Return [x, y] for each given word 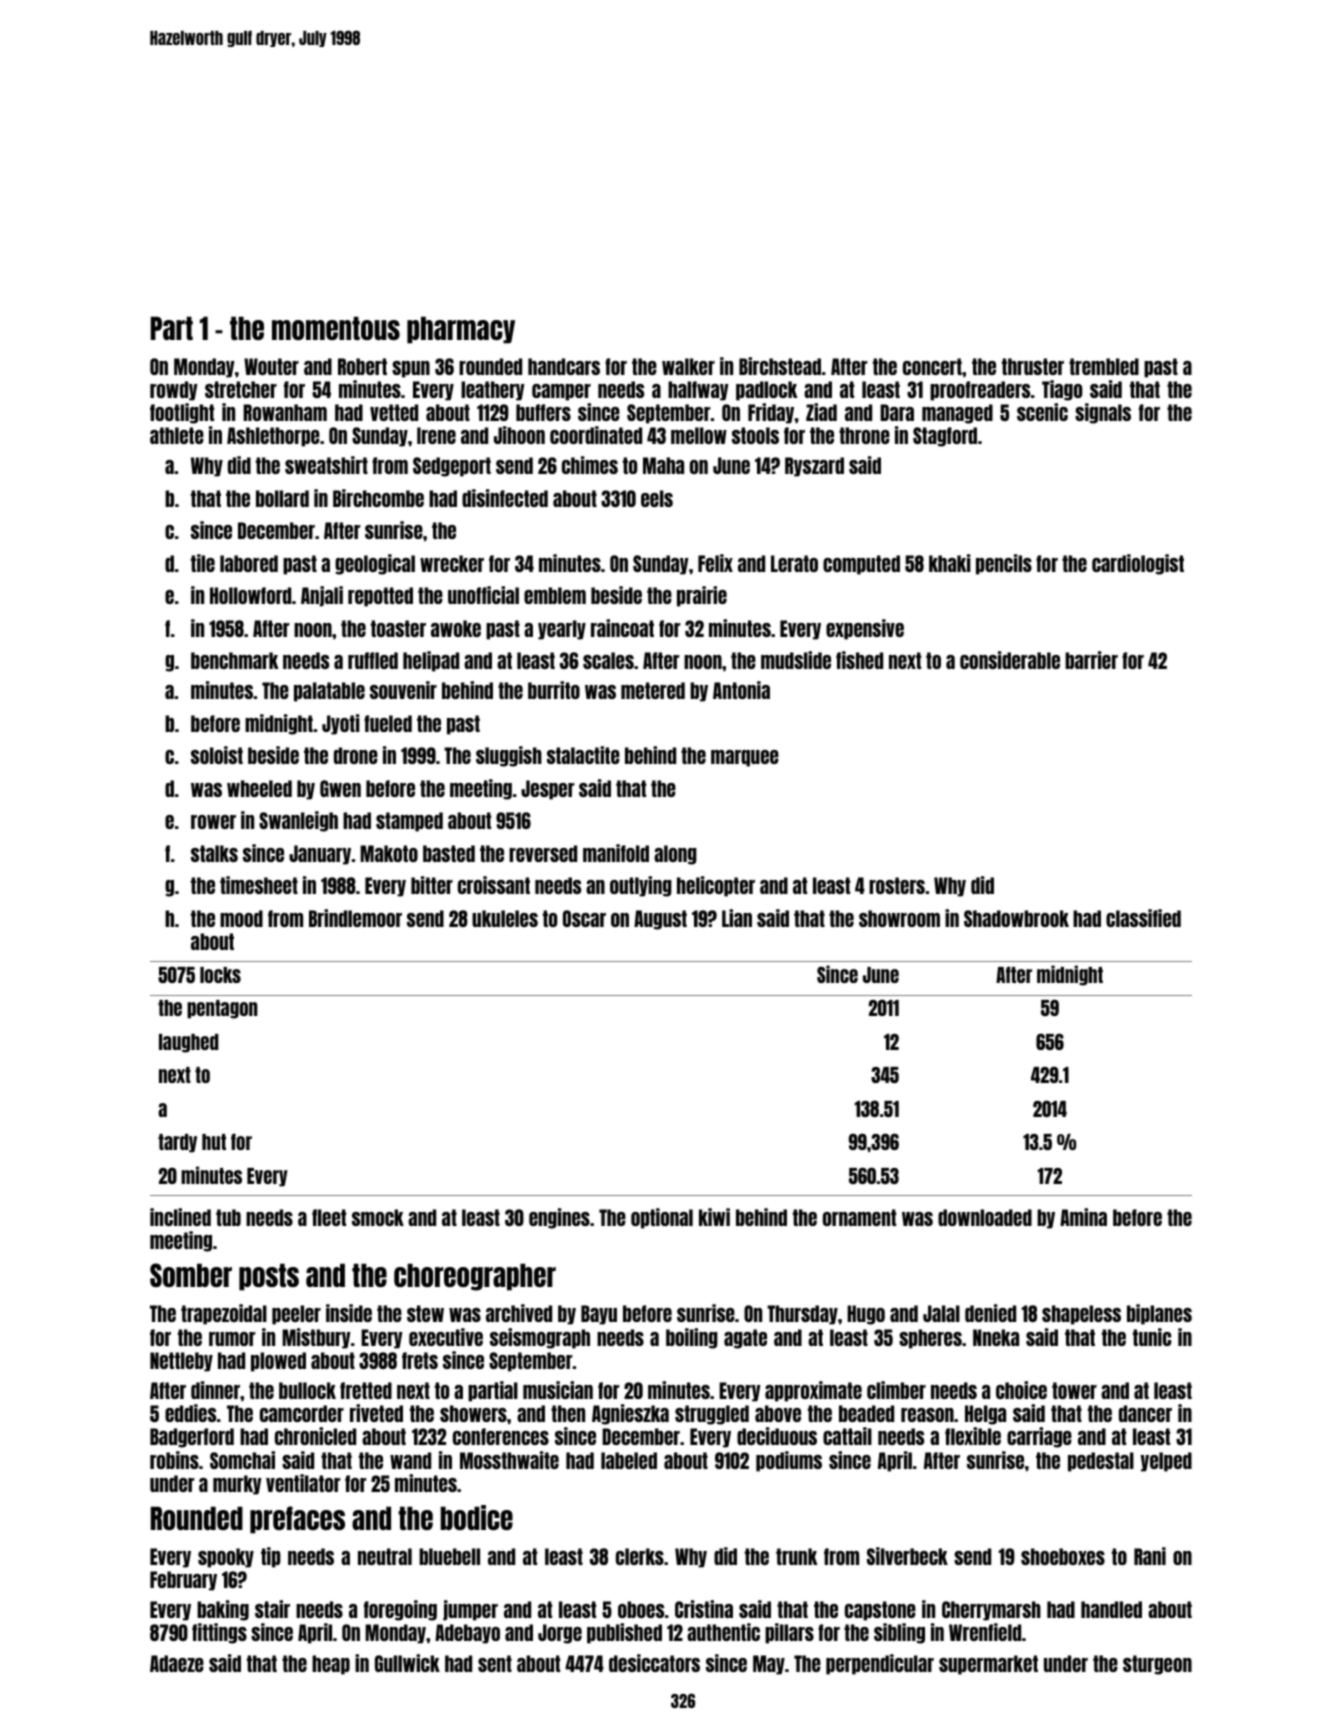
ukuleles [505, 918]
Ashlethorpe [273, 437]
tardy [177, 1143]
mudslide [796, 660]
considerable [1010, 660]
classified [1143, 918]
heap [331, 1665]
